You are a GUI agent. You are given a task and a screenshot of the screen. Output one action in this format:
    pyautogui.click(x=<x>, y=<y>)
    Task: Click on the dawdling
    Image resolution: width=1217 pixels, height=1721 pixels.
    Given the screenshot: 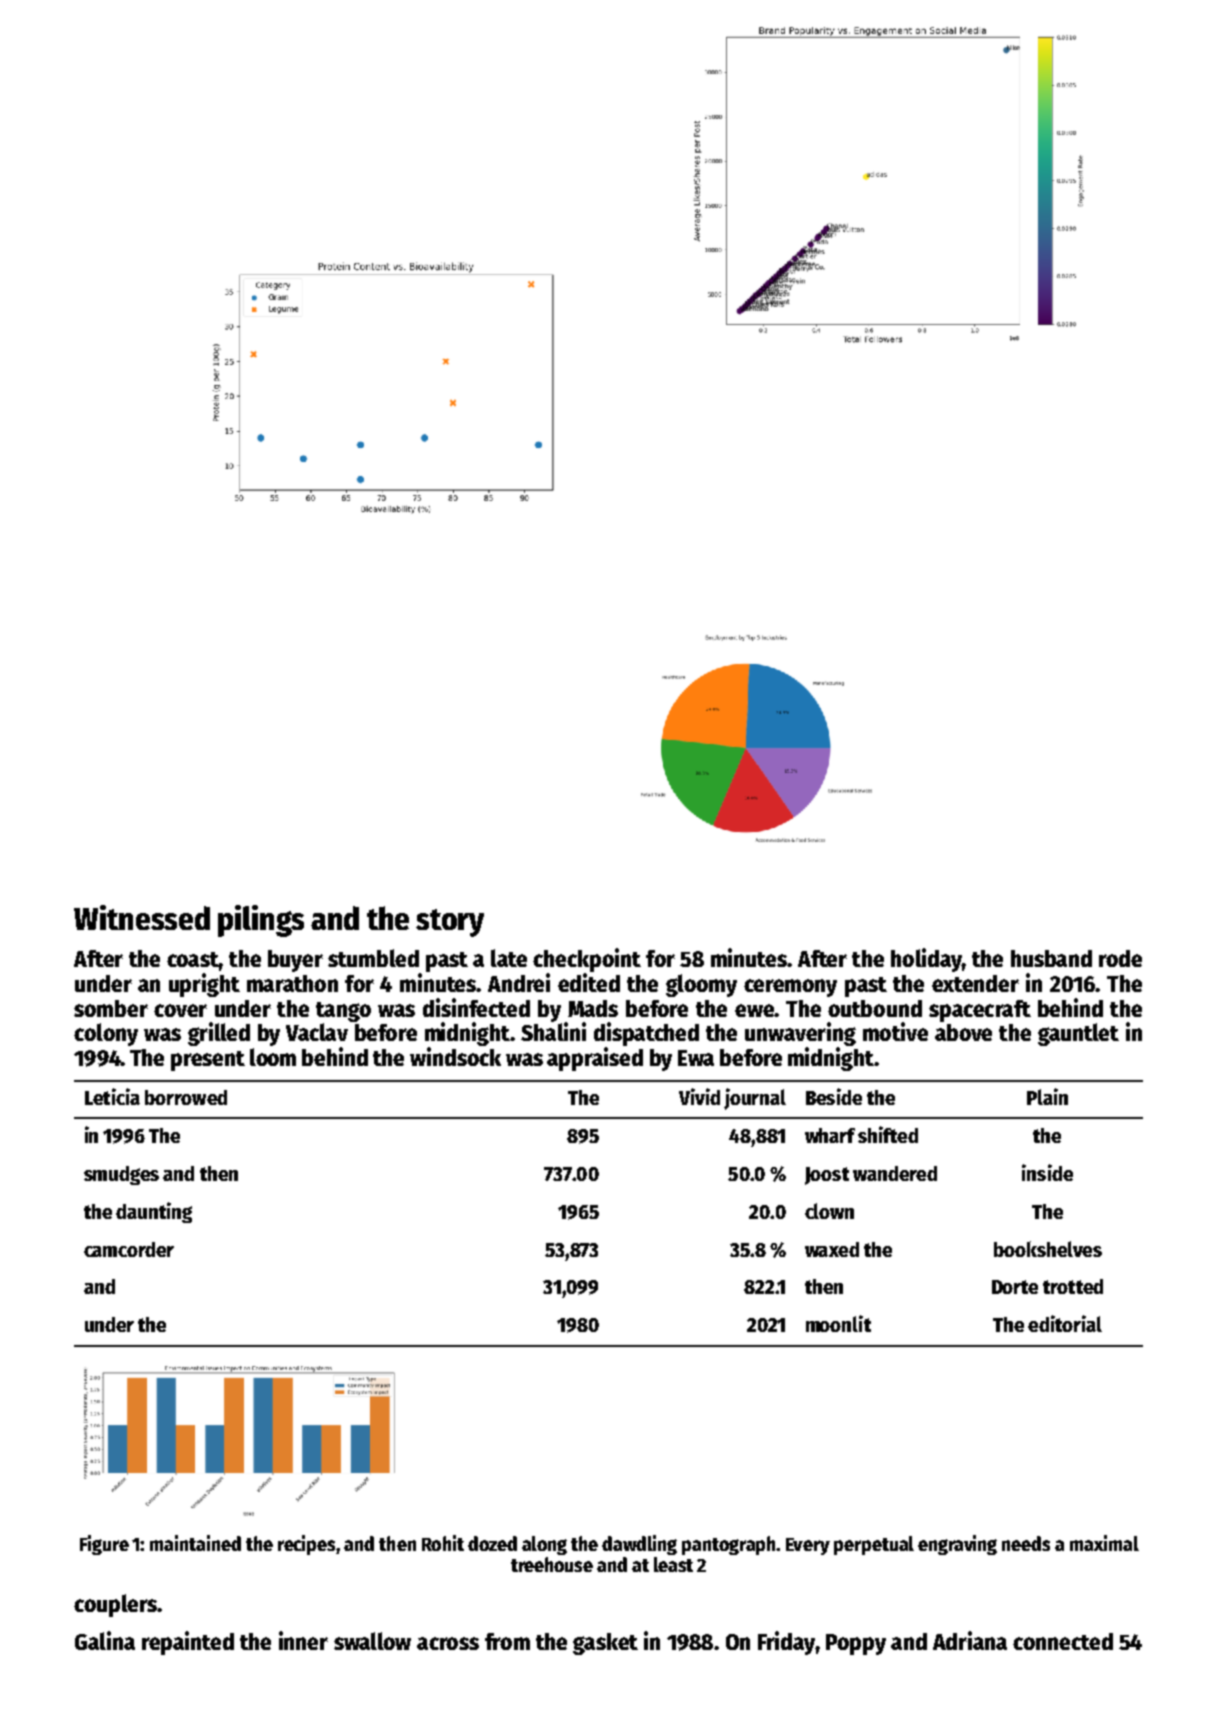 What is the action you would take?
    pyautogui.click(x=639, y=1545)
